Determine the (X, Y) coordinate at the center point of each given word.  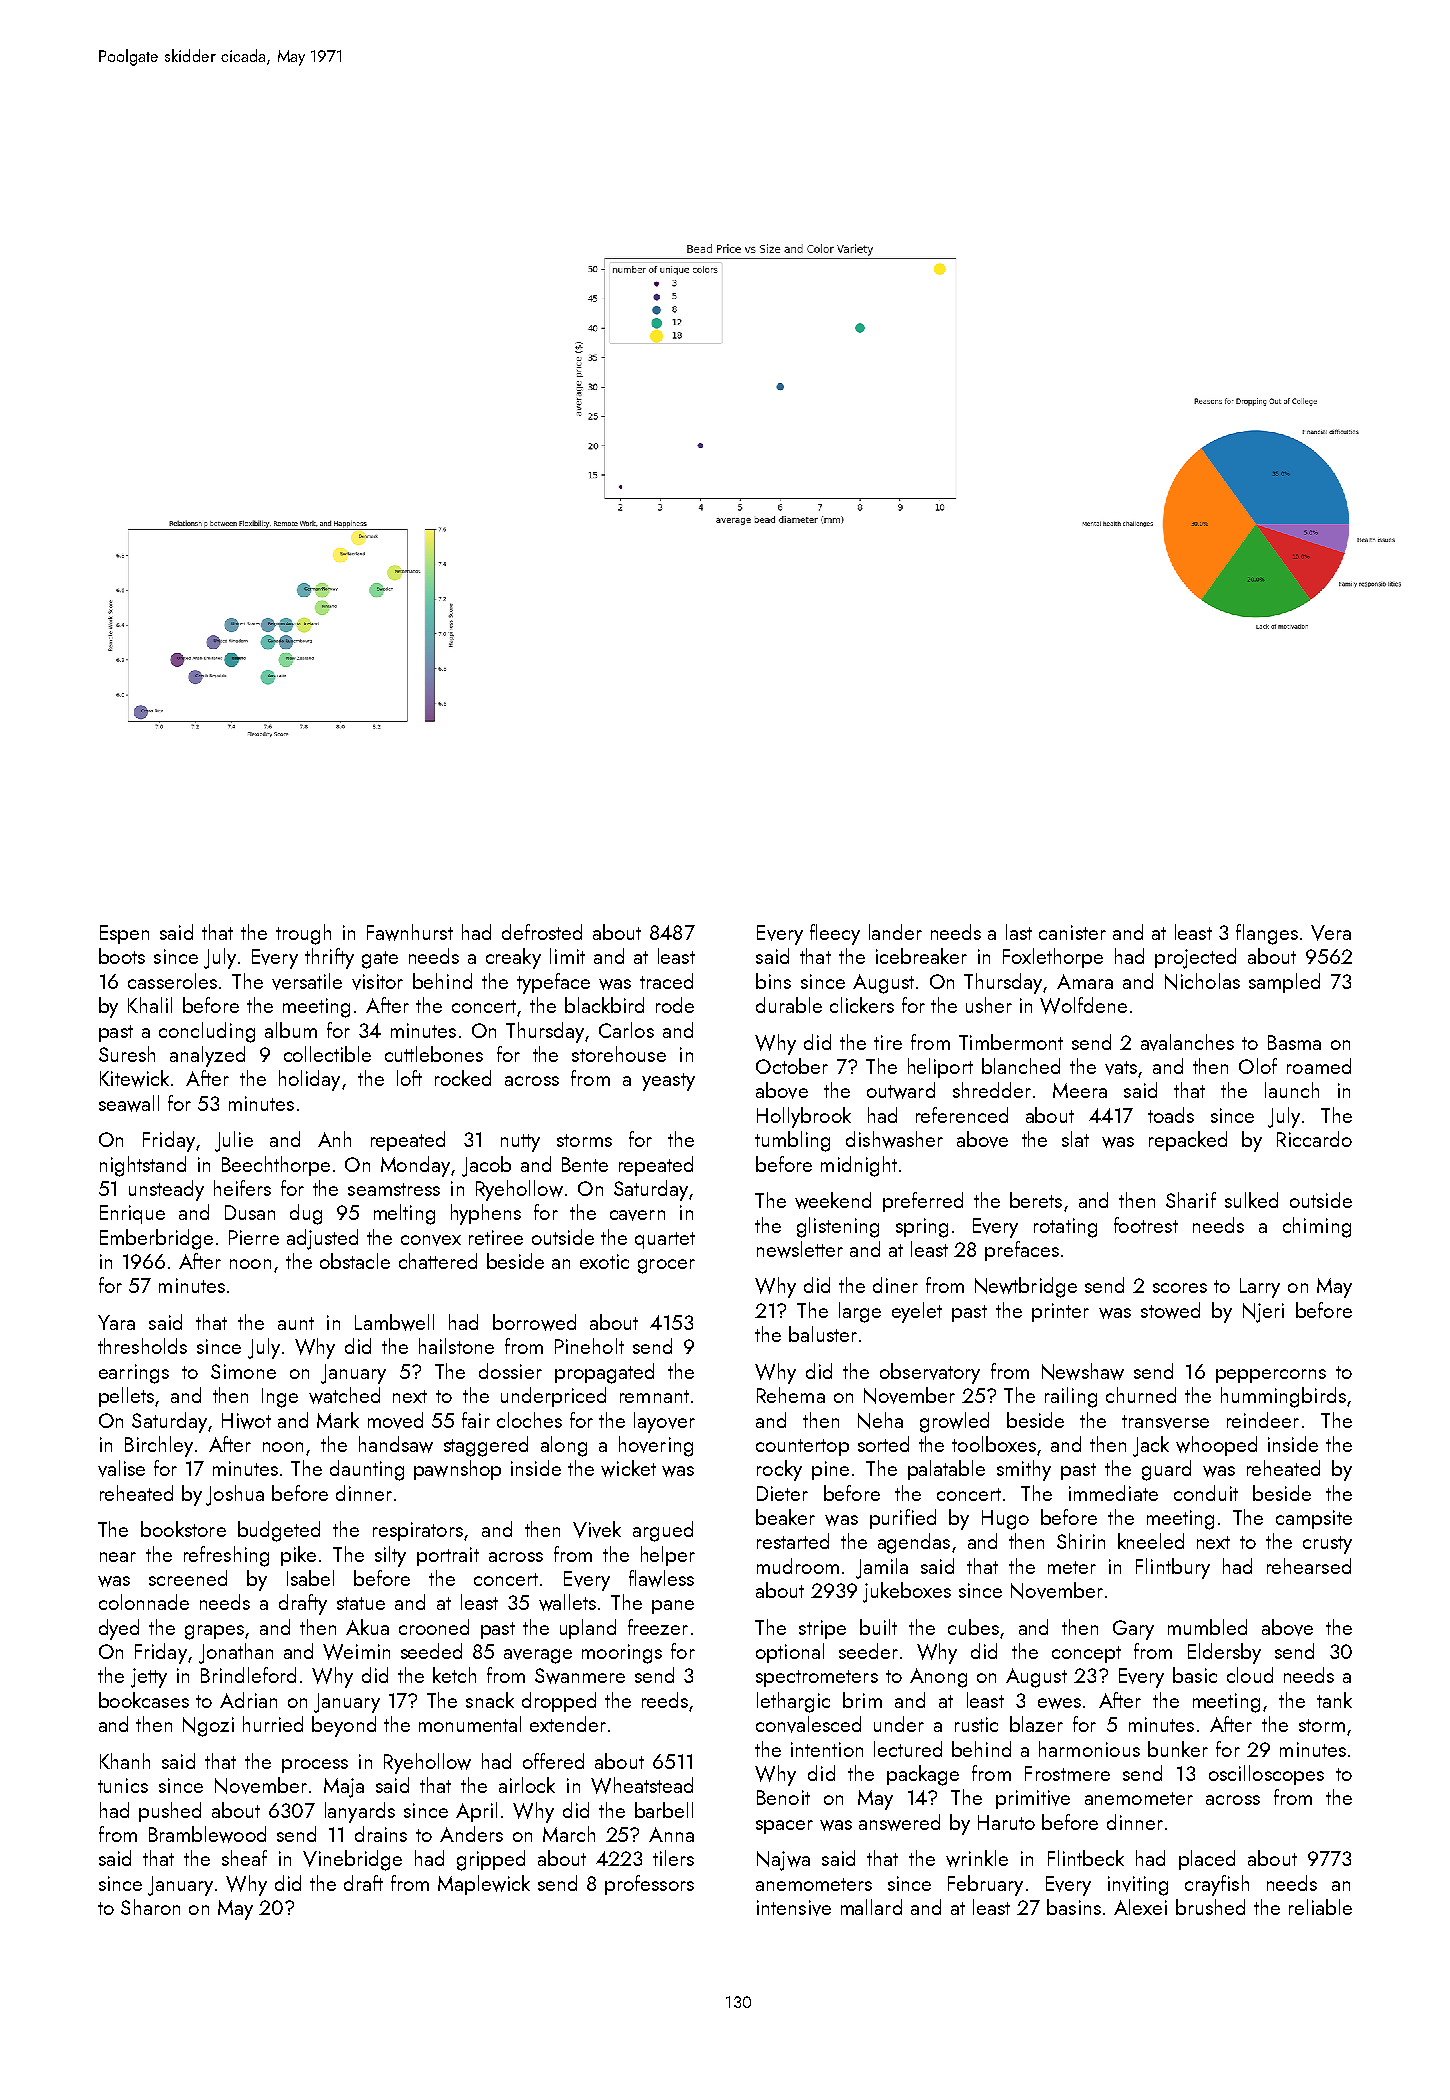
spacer (784, 1827)
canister (1072, 932)
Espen (124, 934)
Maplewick (484, 1885)
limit (567, 956)
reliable (1320, 1907)
